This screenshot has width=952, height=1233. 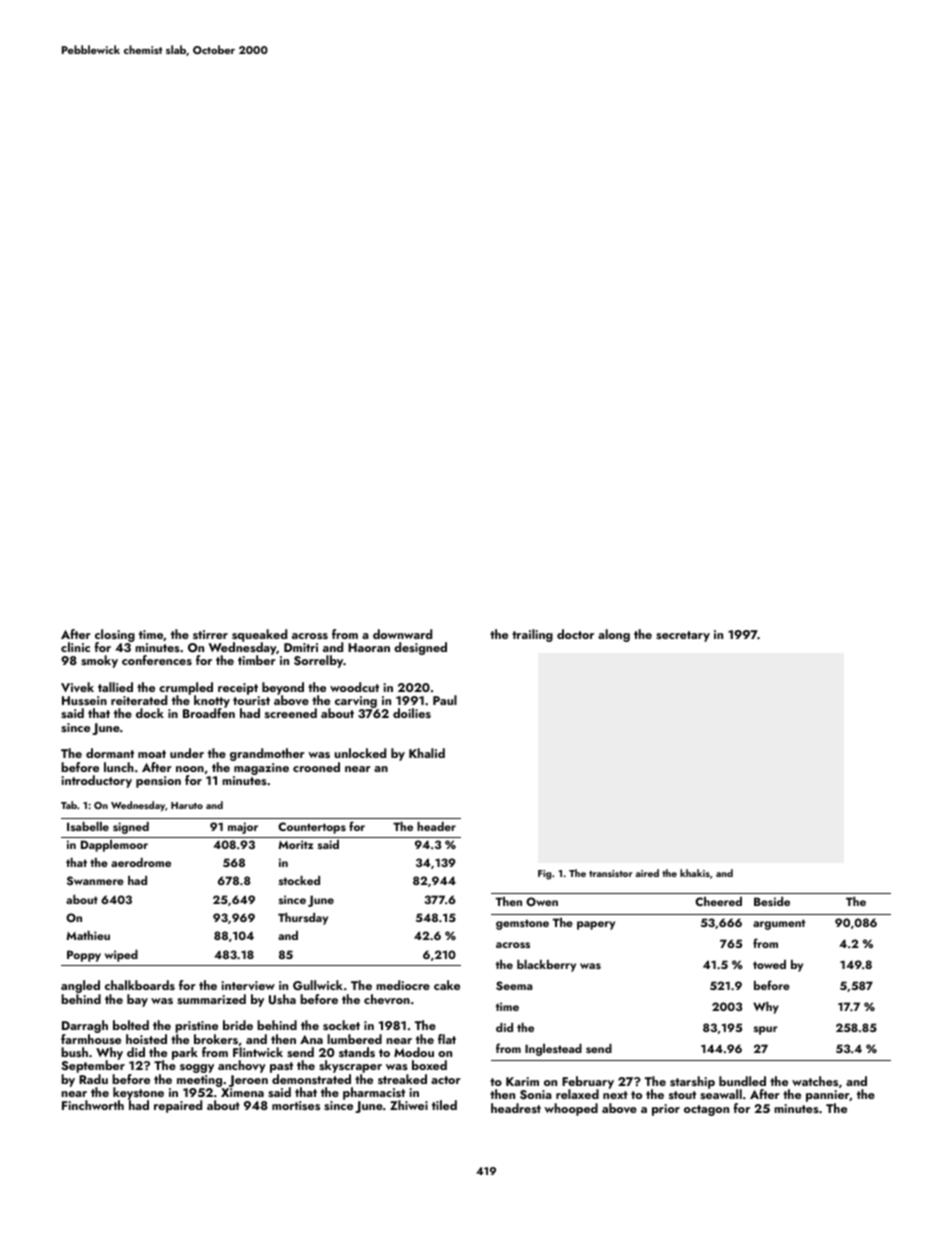 What do you see at coordinates (115, 635) in the screenshot?
I see `closing` at bounding box center [115, 635].
